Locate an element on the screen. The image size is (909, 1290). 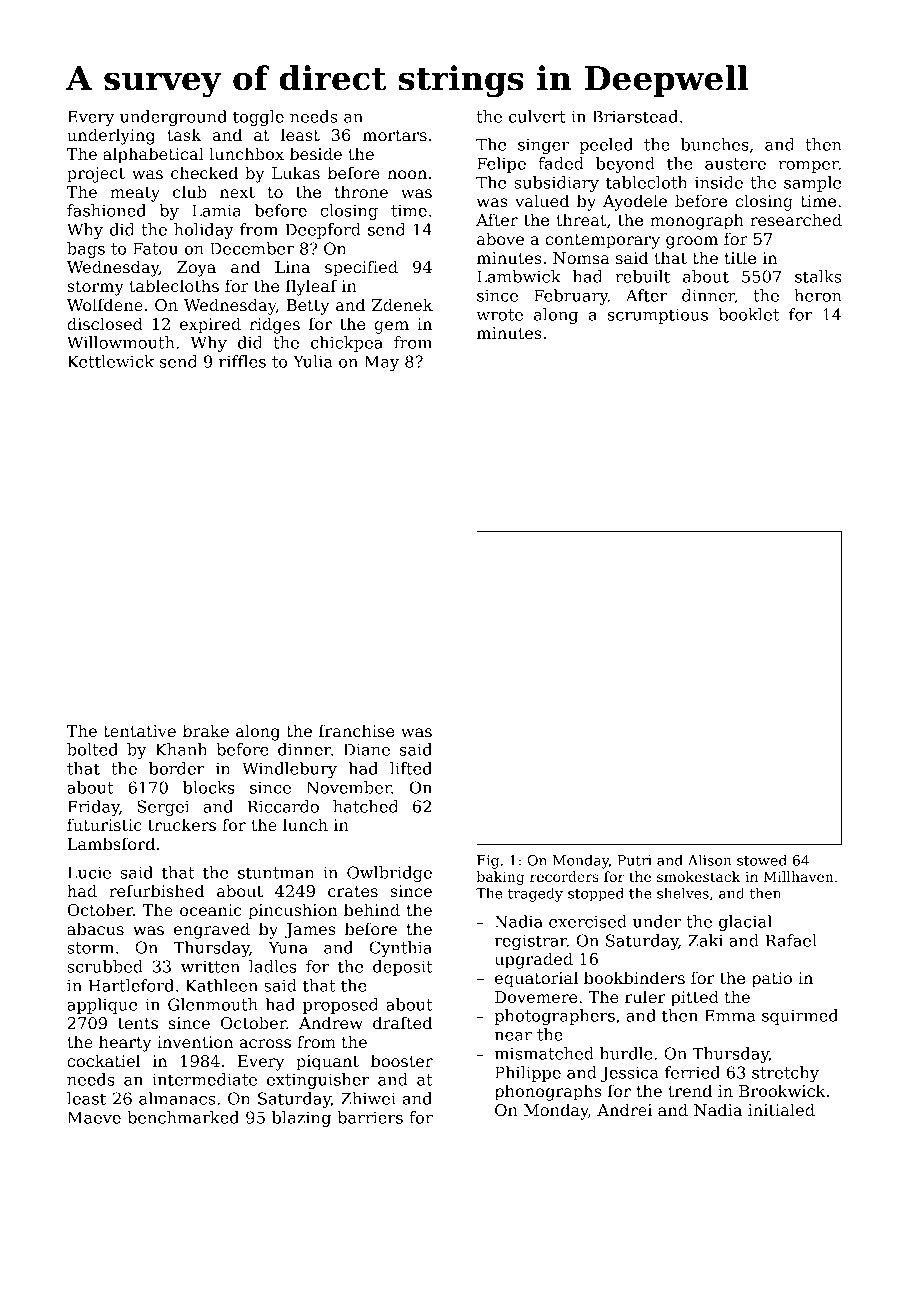
culvert is located at coordinates (537, 116).
